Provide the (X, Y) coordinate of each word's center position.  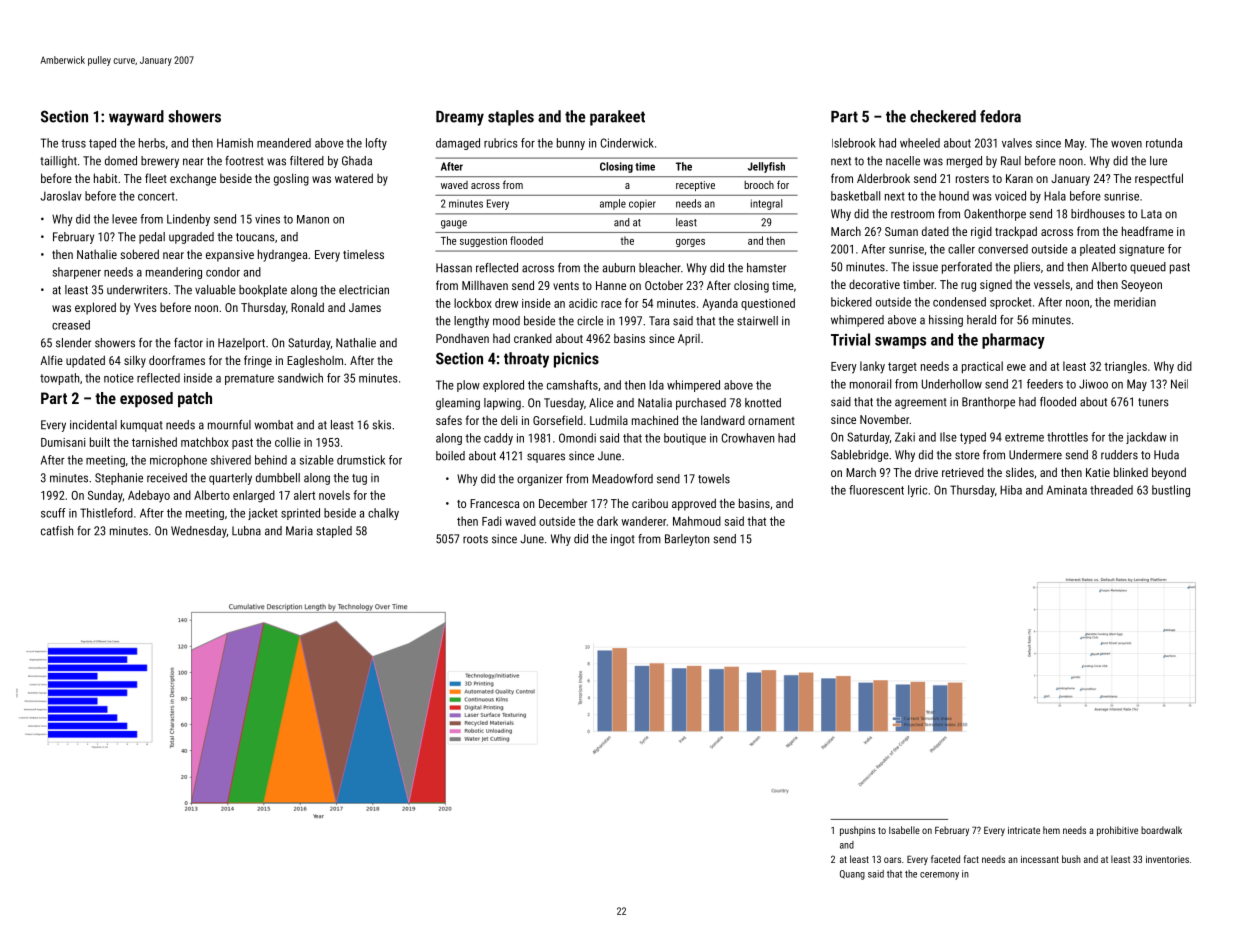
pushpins (857, 831)
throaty (526, 360)
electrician (364, 290)
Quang (852, 875)
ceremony (939, 876)
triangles (1125, 367)
